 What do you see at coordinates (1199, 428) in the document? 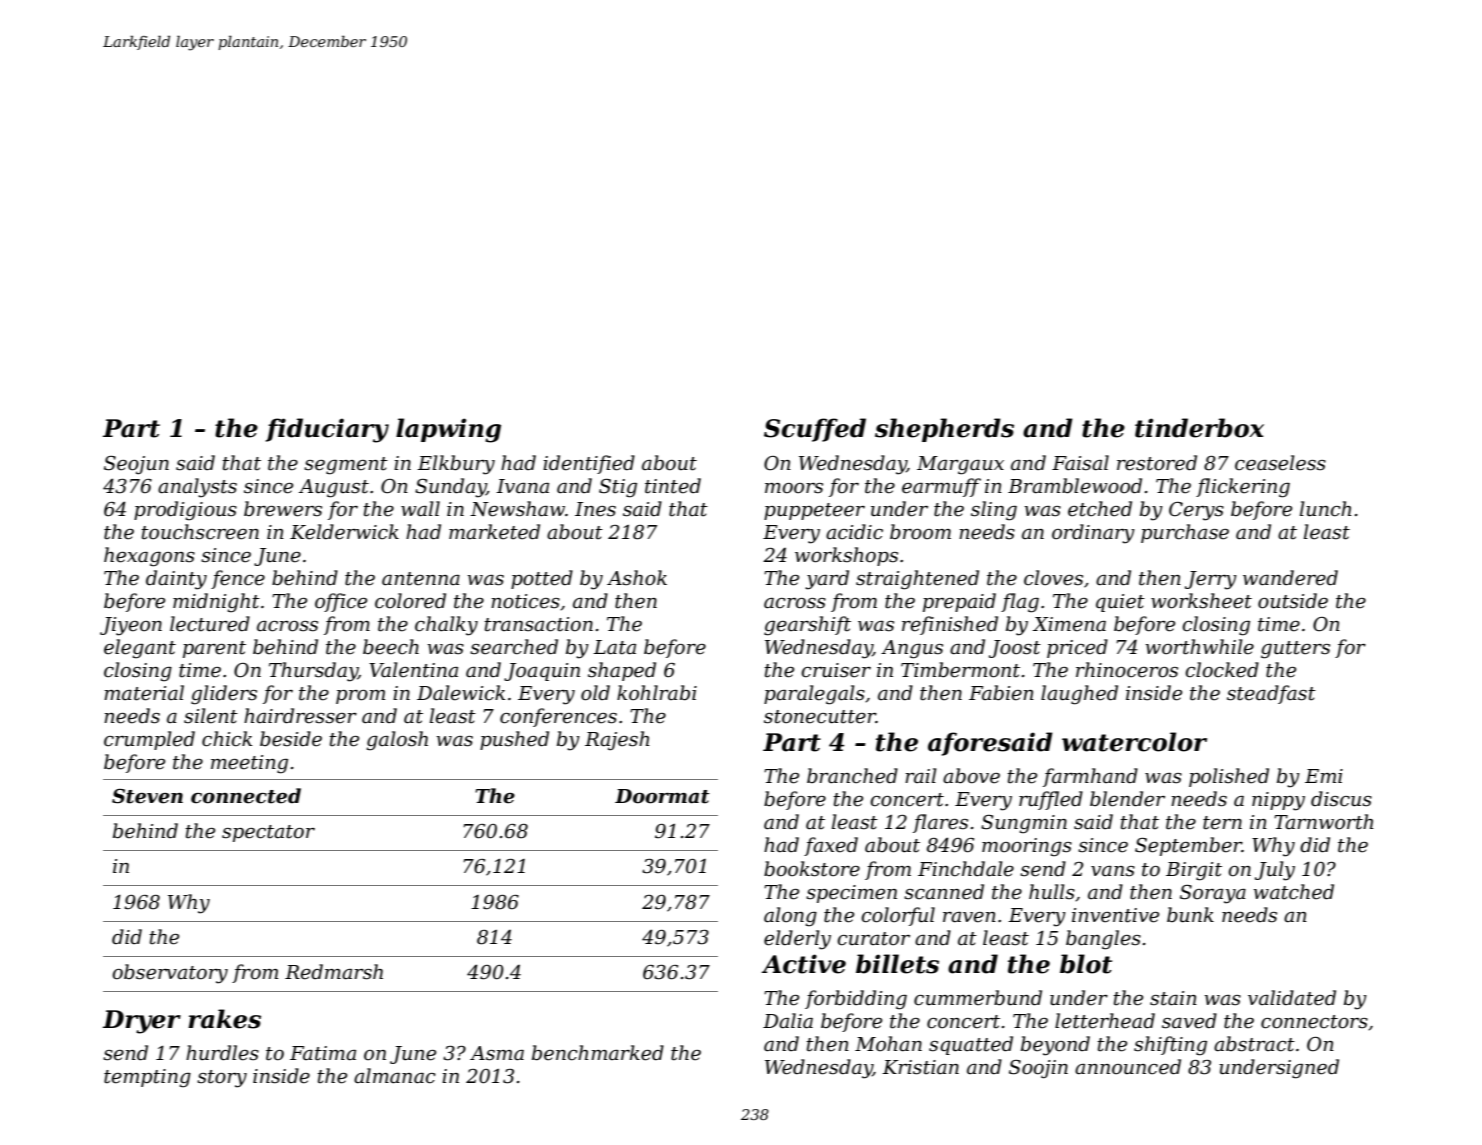
I see `tinderbox` at bounding box center [1199, 428].
